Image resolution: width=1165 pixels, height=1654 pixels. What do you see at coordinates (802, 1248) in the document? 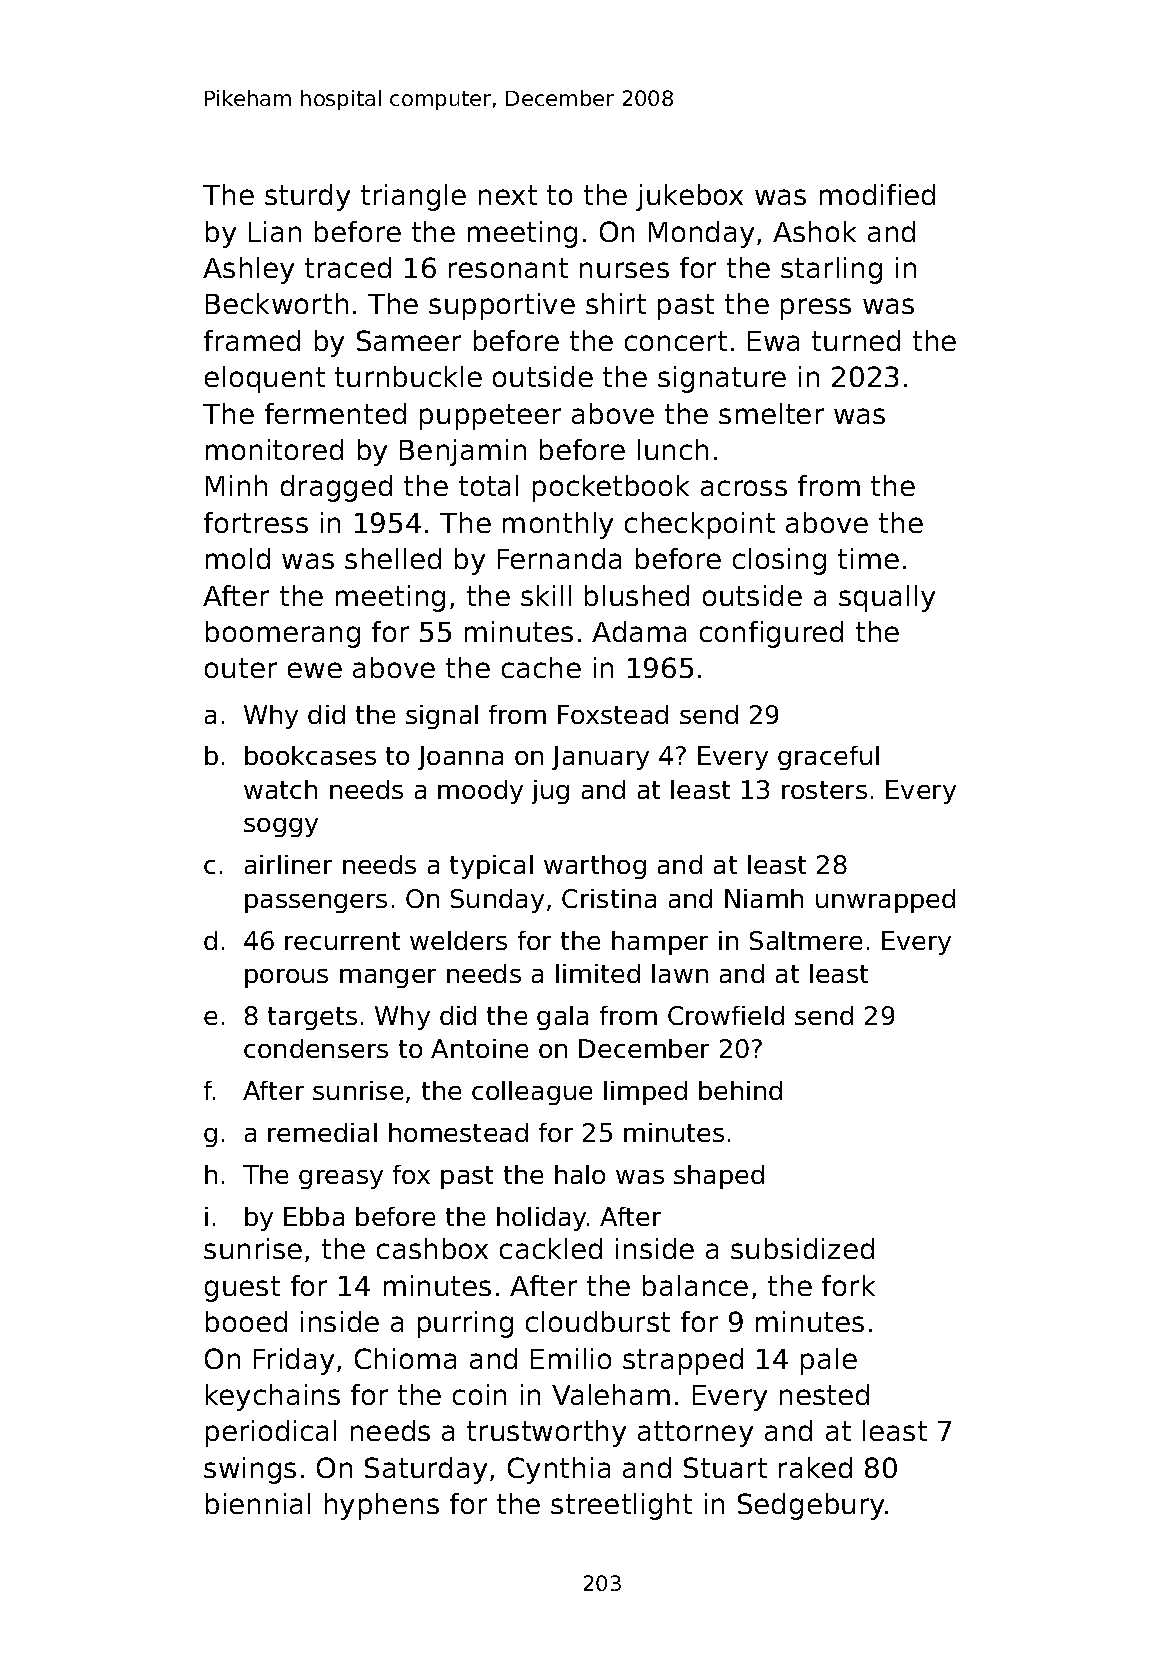
I see `subsidized` at bounding box center [802, 1248].
